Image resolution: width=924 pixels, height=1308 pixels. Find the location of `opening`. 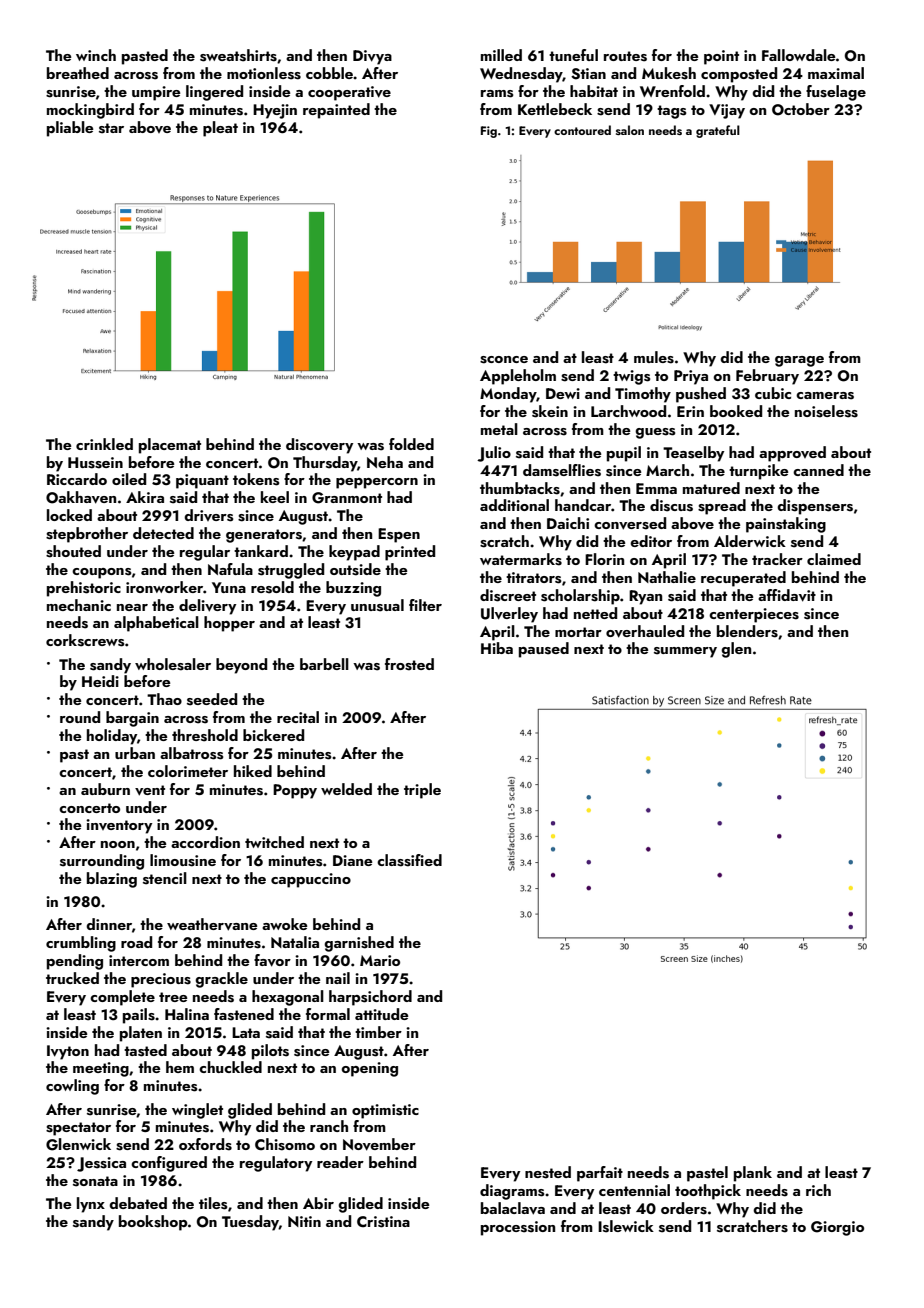

opening is located at coordinates (369, 1069).
